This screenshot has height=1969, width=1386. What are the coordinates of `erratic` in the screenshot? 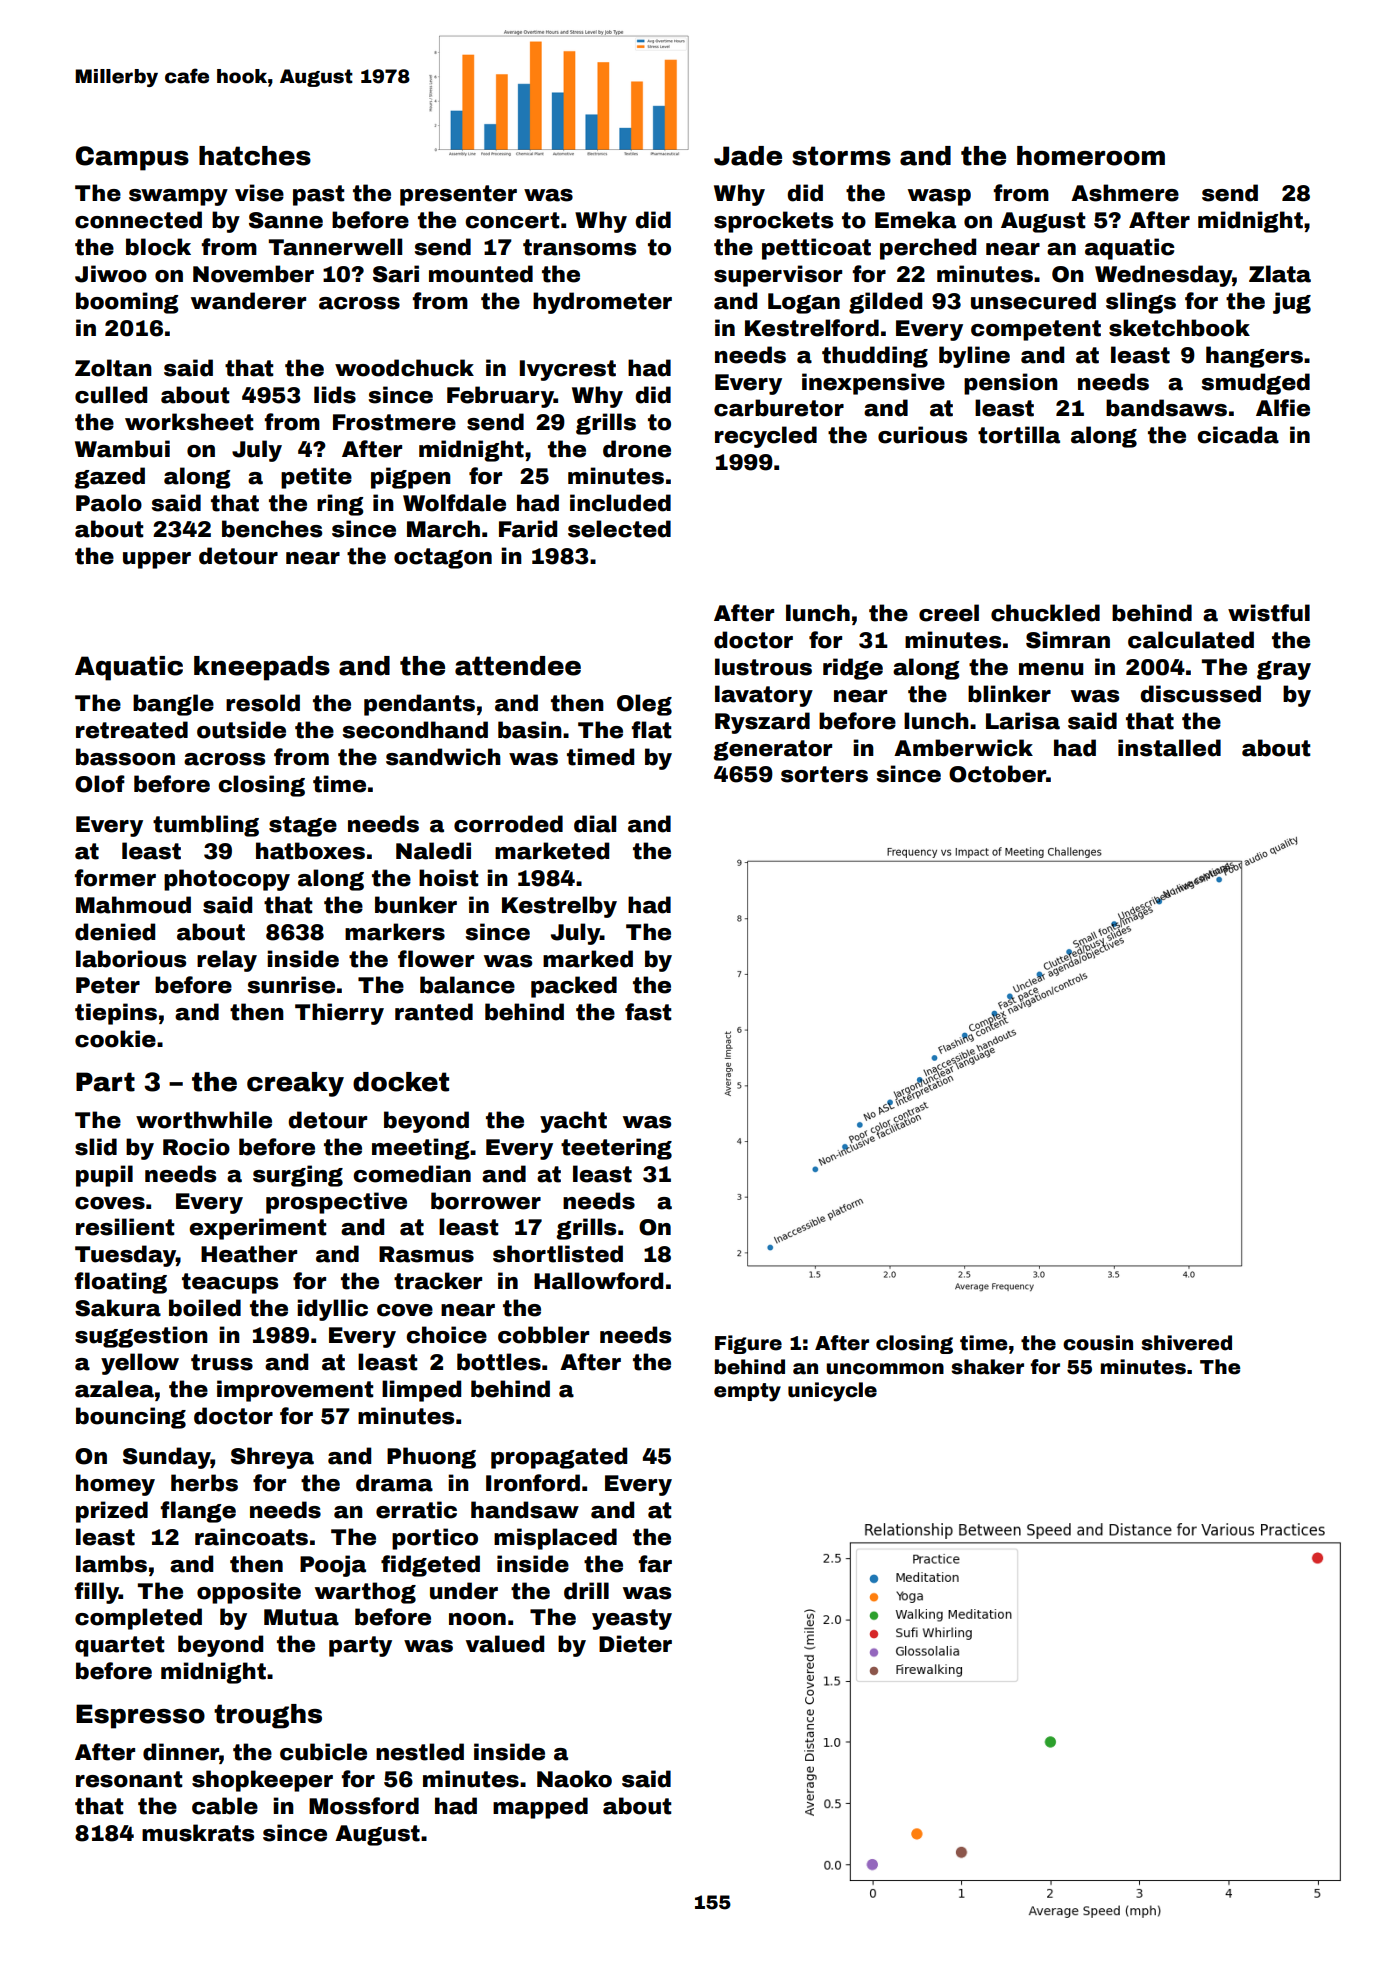 It's located at (416, 1510).
